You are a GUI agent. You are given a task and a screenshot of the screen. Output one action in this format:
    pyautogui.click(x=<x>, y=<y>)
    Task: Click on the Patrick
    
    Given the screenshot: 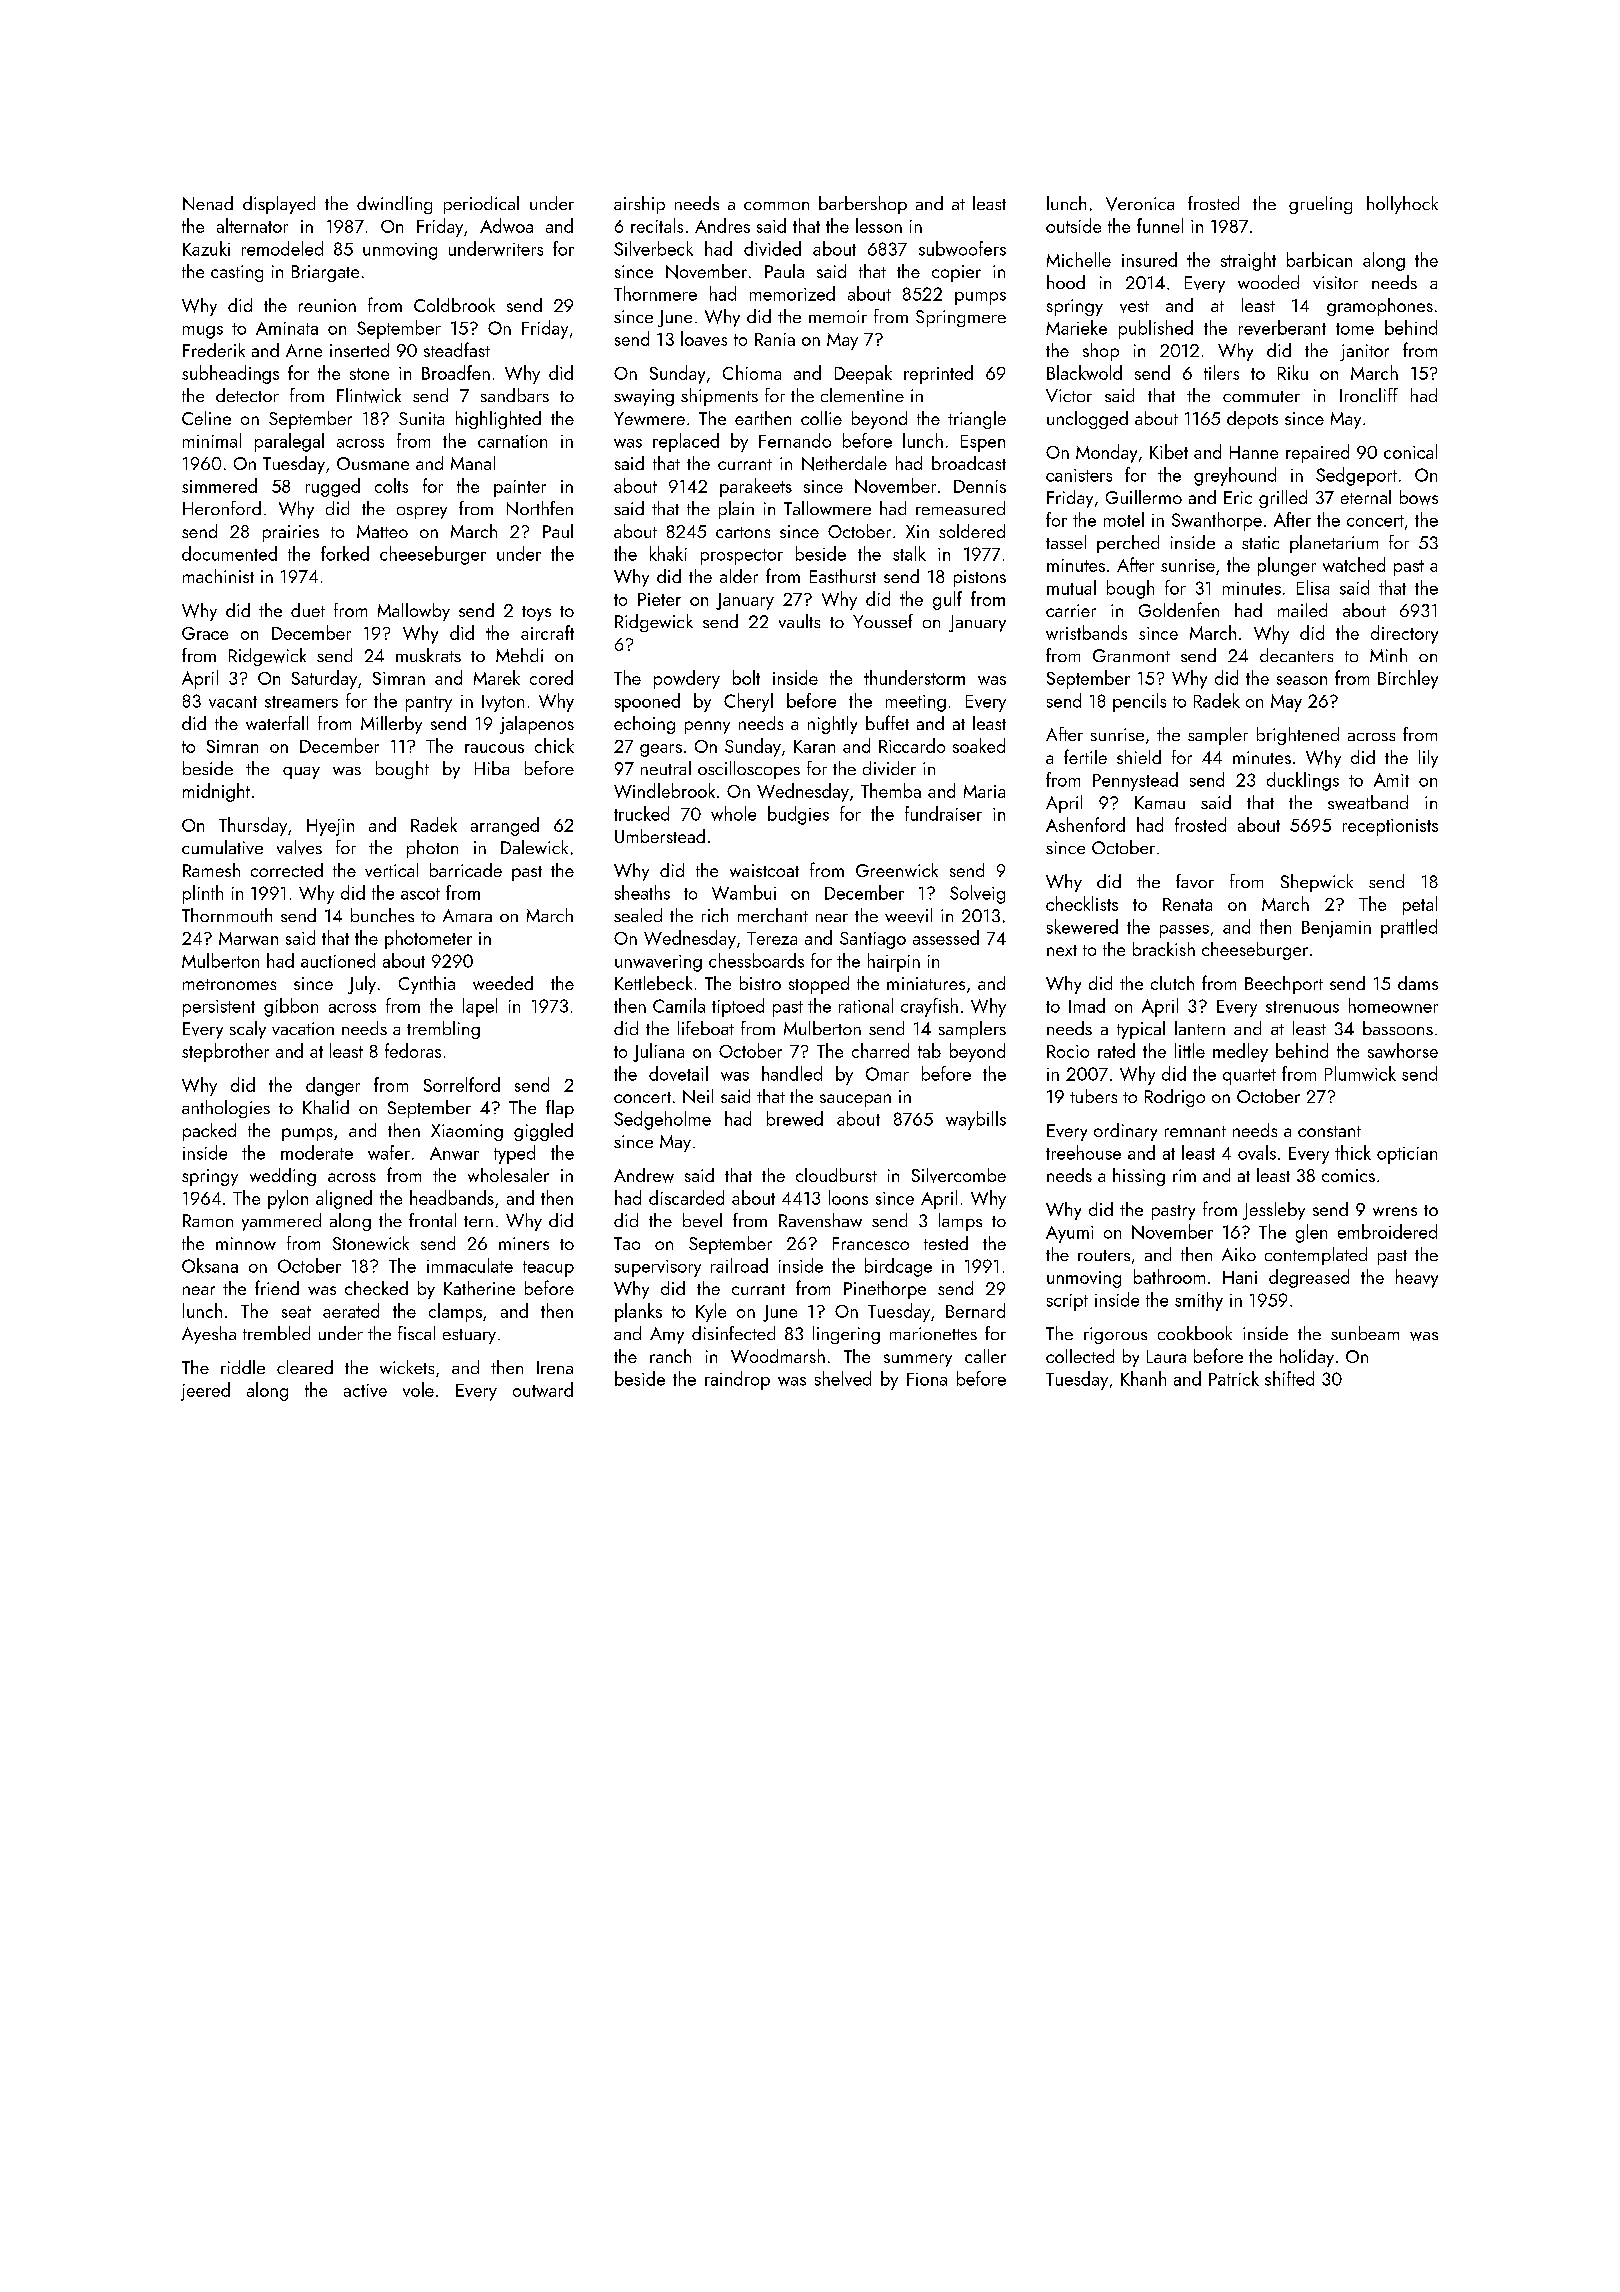 What is the action you would take?
    pyautogui.click(x=1234, y=1378)
